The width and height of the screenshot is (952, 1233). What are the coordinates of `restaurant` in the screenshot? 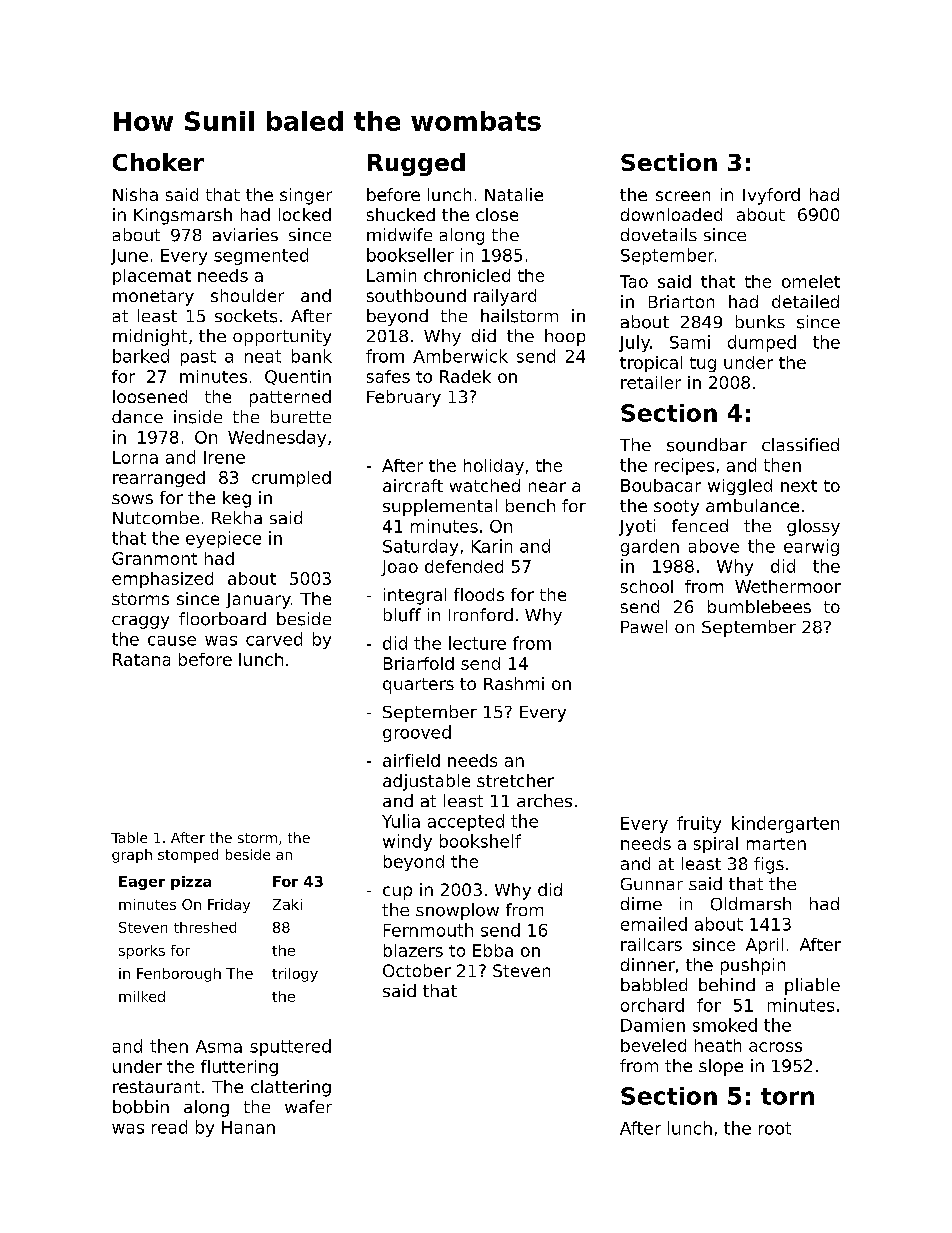 It's located at (156, 1087).
